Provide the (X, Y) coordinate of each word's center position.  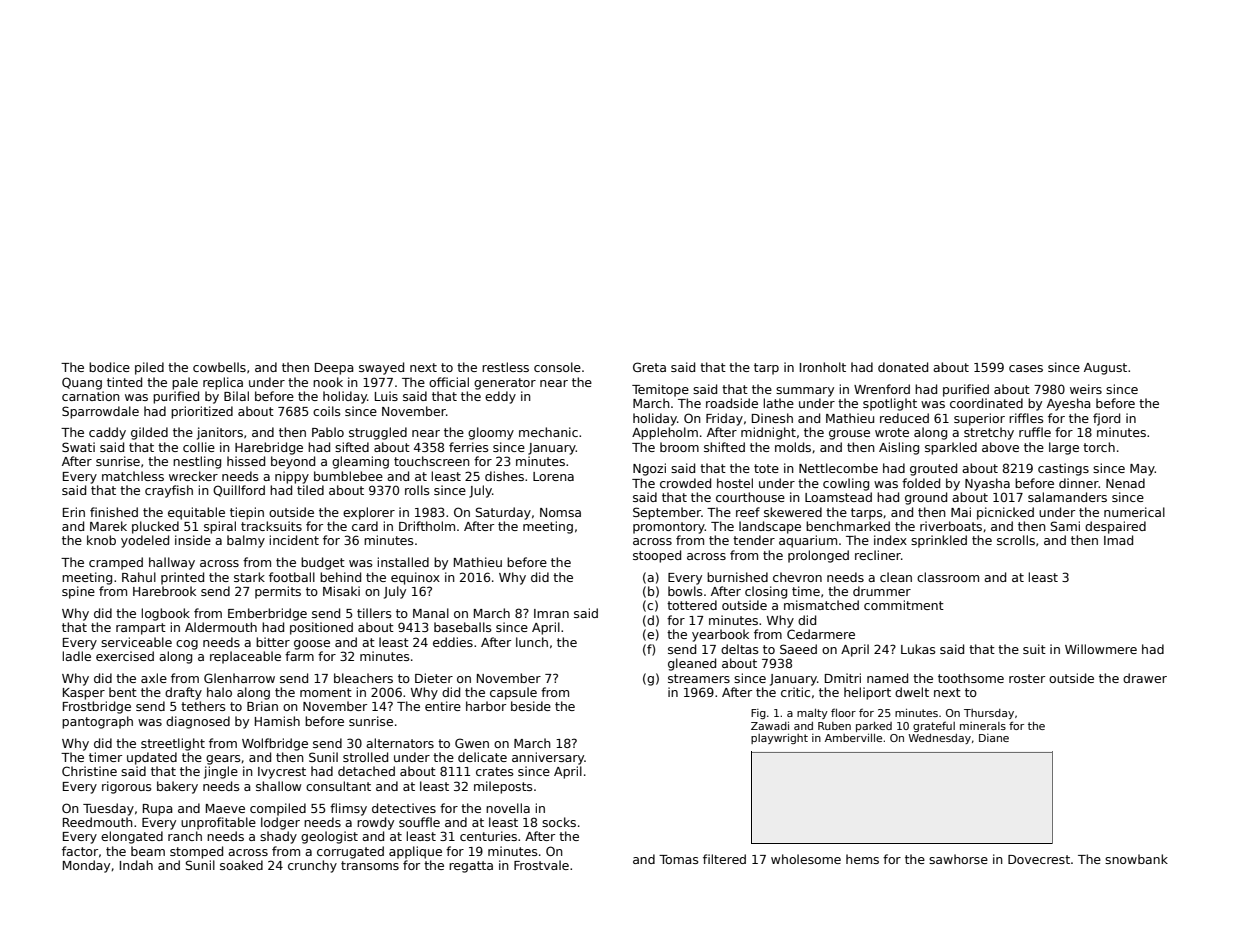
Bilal (236, 396)
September (667, 513)
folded (921, 483)
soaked (241, 865)
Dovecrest (1039, 859)
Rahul (139, 577)
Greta (649, 367)
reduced (904, 418)
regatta (471, 867)
